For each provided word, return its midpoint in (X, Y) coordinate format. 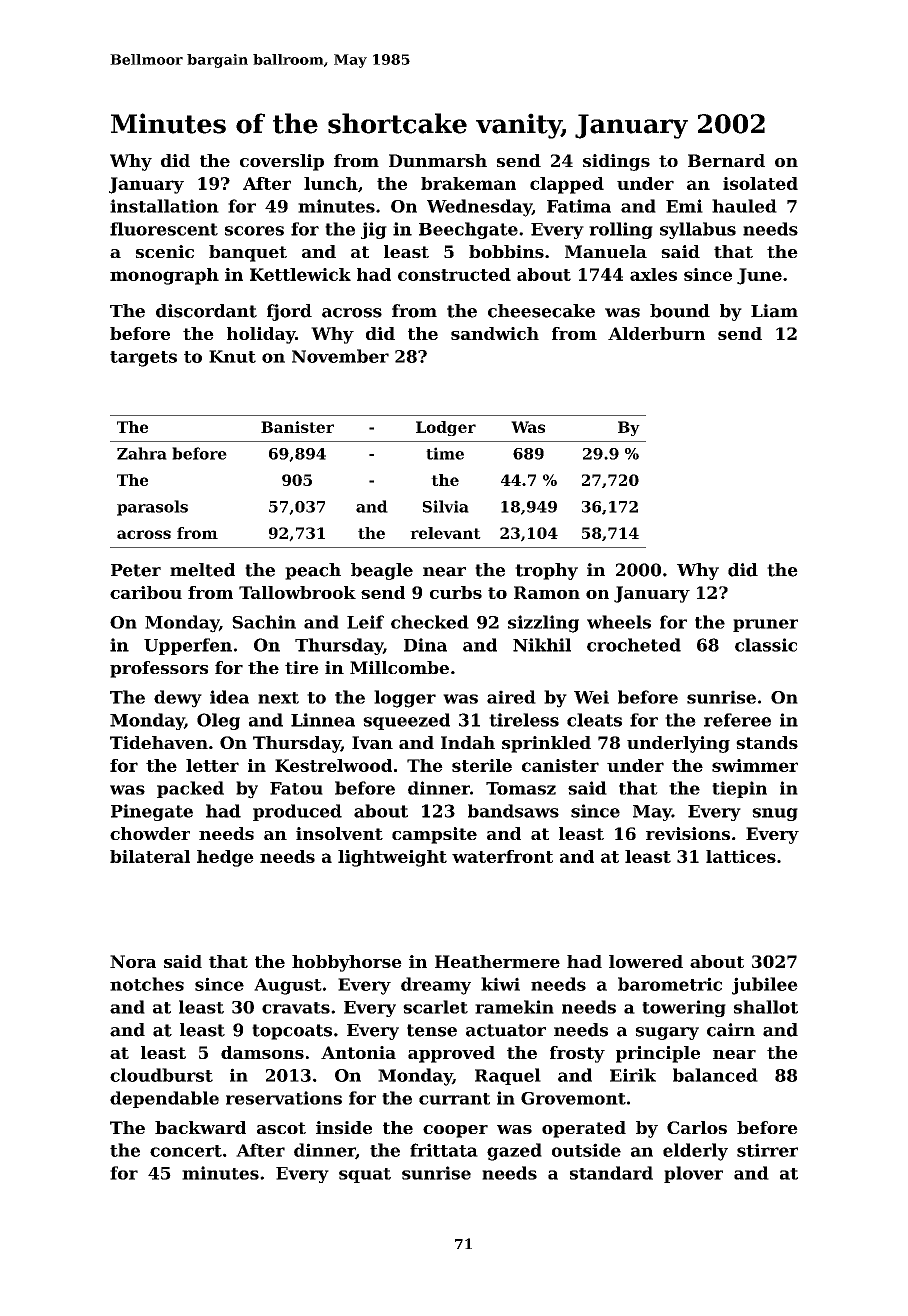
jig (374, 230)
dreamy (436, 986)
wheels (619, 622)
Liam (774, 311)
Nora (133, 961)
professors (159, 669)
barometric (670, 984)
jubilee (765, 986)
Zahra (142, 453)
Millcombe (399, 667)
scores (254, 231)
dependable (164, 1099)
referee (737, 720)
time (445, 453)
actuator (506, 1030)
